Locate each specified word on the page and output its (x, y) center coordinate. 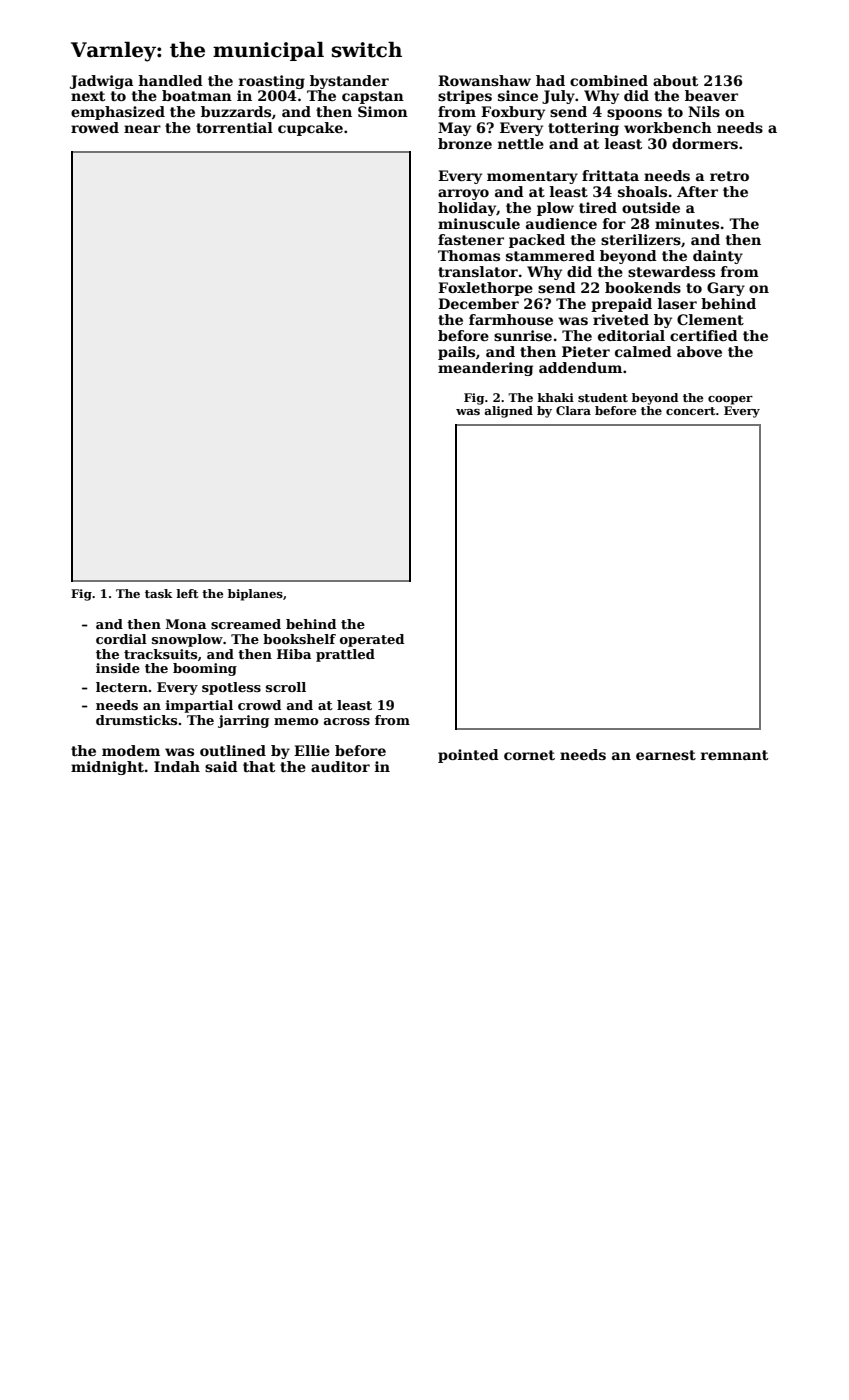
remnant (734, 755)
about (675, 80)
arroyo (463, 194)
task (158, 593)
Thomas (469, 255)
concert (690, 411)
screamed (246, 624)
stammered (550, 255)
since (518, 95)
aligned (508, 412)
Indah (177, 766)
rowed (95, 127)
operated (372, 640)
